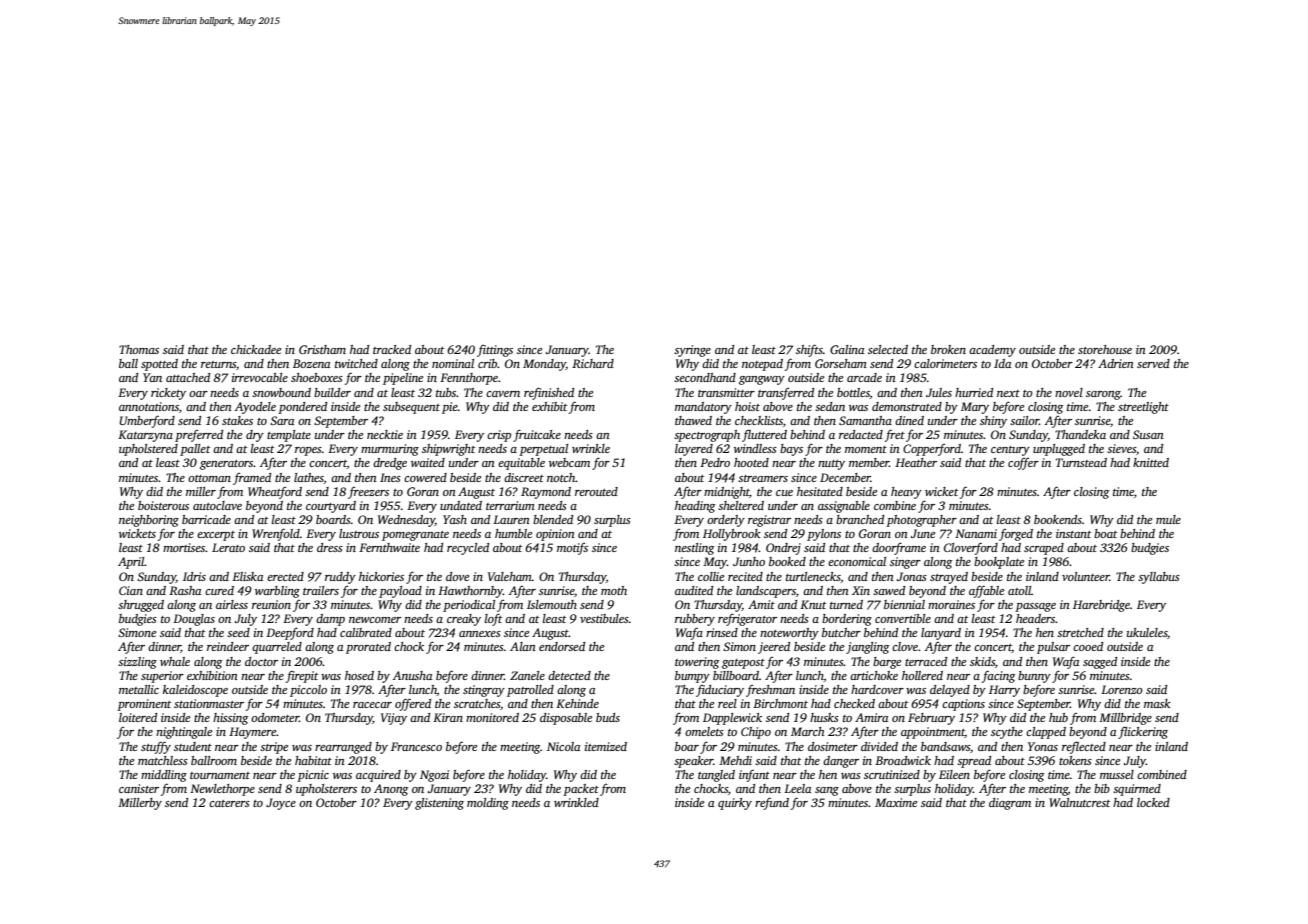  I want to click on jeered, so click(774, 648).
